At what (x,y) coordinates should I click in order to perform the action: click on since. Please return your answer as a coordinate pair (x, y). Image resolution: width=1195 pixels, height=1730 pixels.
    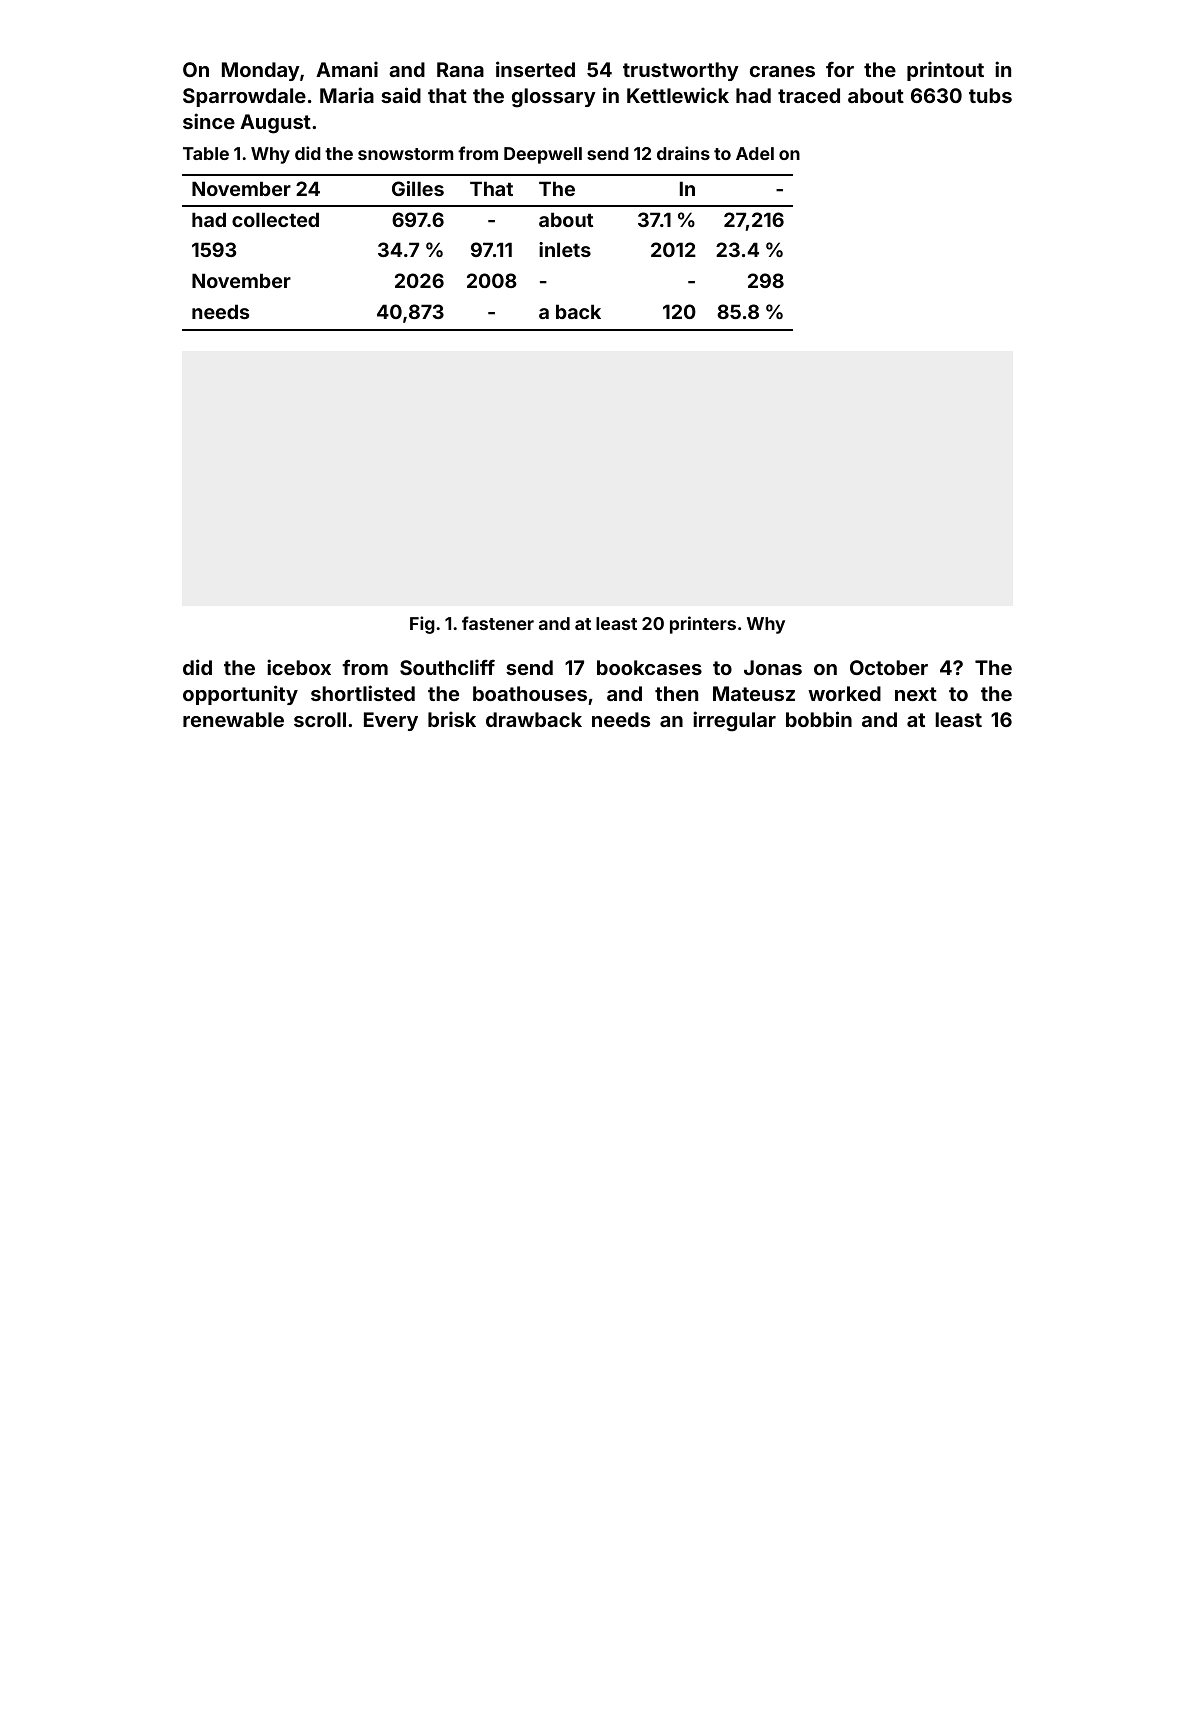
    Looking at the image, I should click on (209, 121).
